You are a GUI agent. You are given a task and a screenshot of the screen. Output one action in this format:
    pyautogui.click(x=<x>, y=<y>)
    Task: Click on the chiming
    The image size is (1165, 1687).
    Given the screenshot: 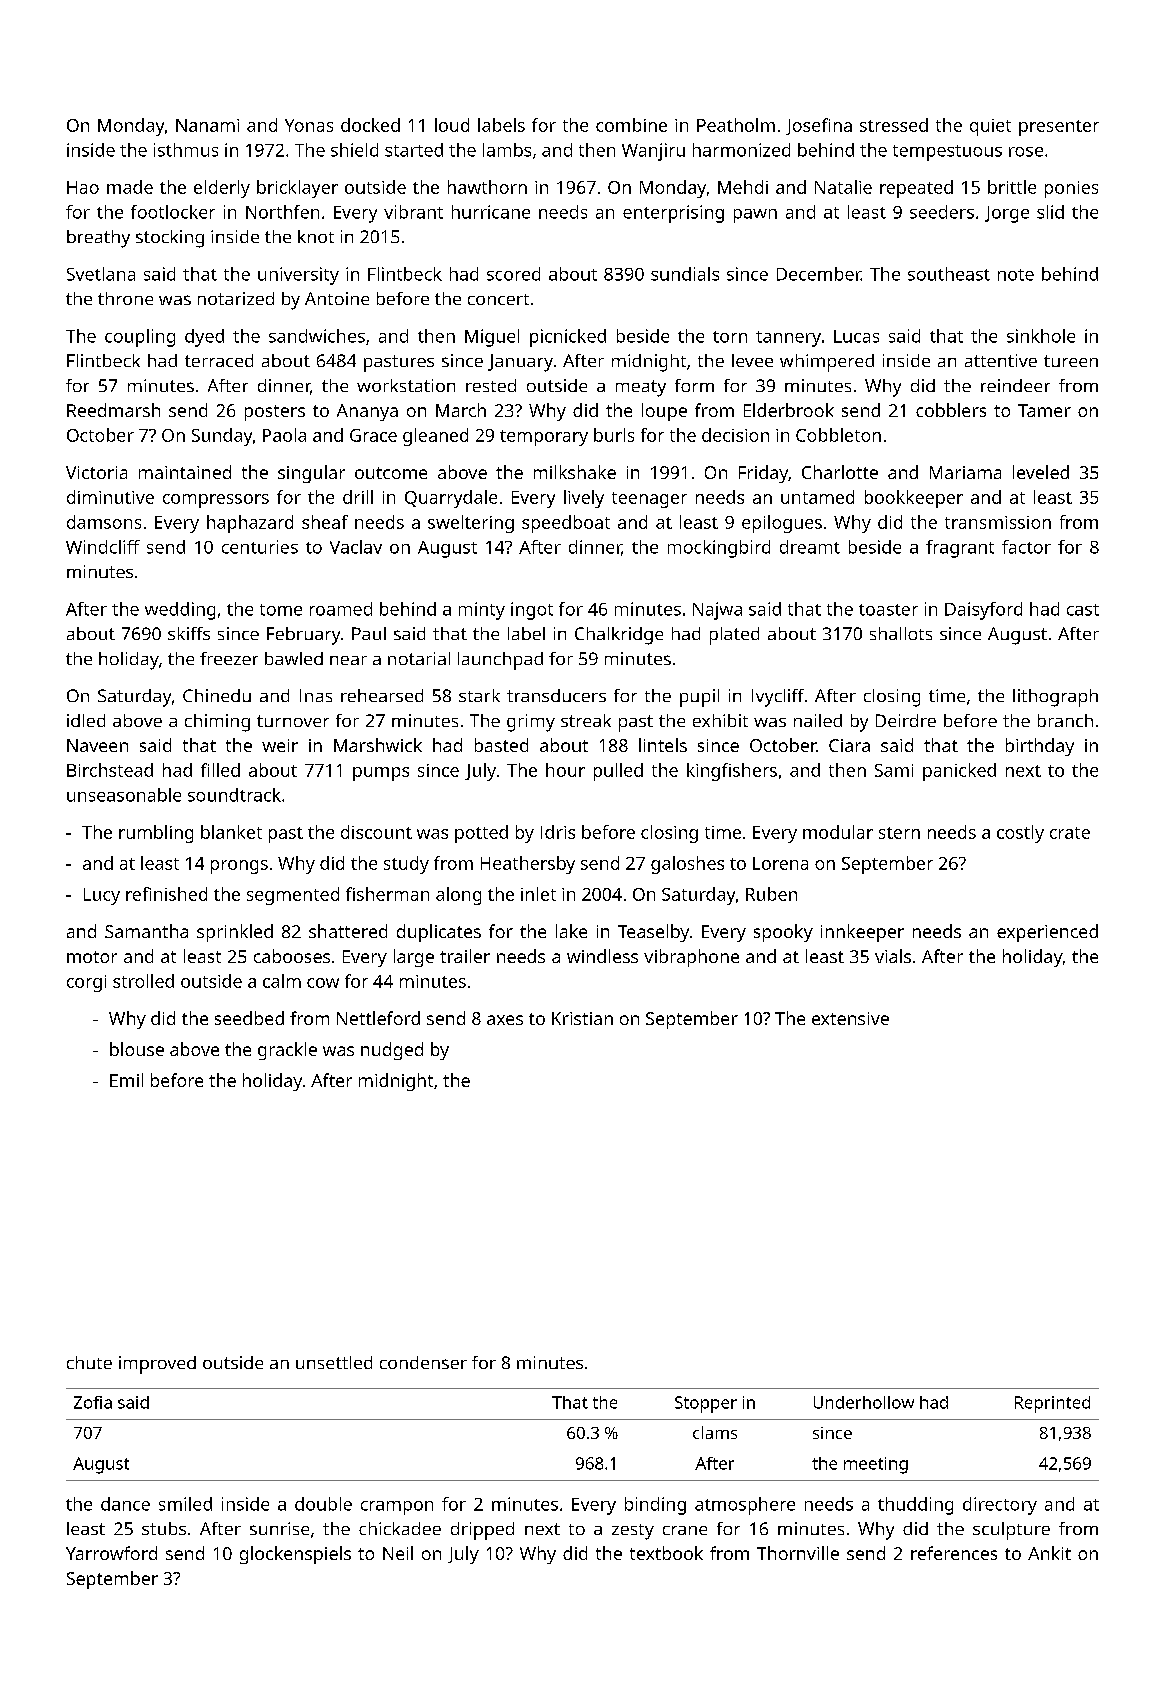 What is the action you would take?
    pyautogui.click(x=217, y=723)
